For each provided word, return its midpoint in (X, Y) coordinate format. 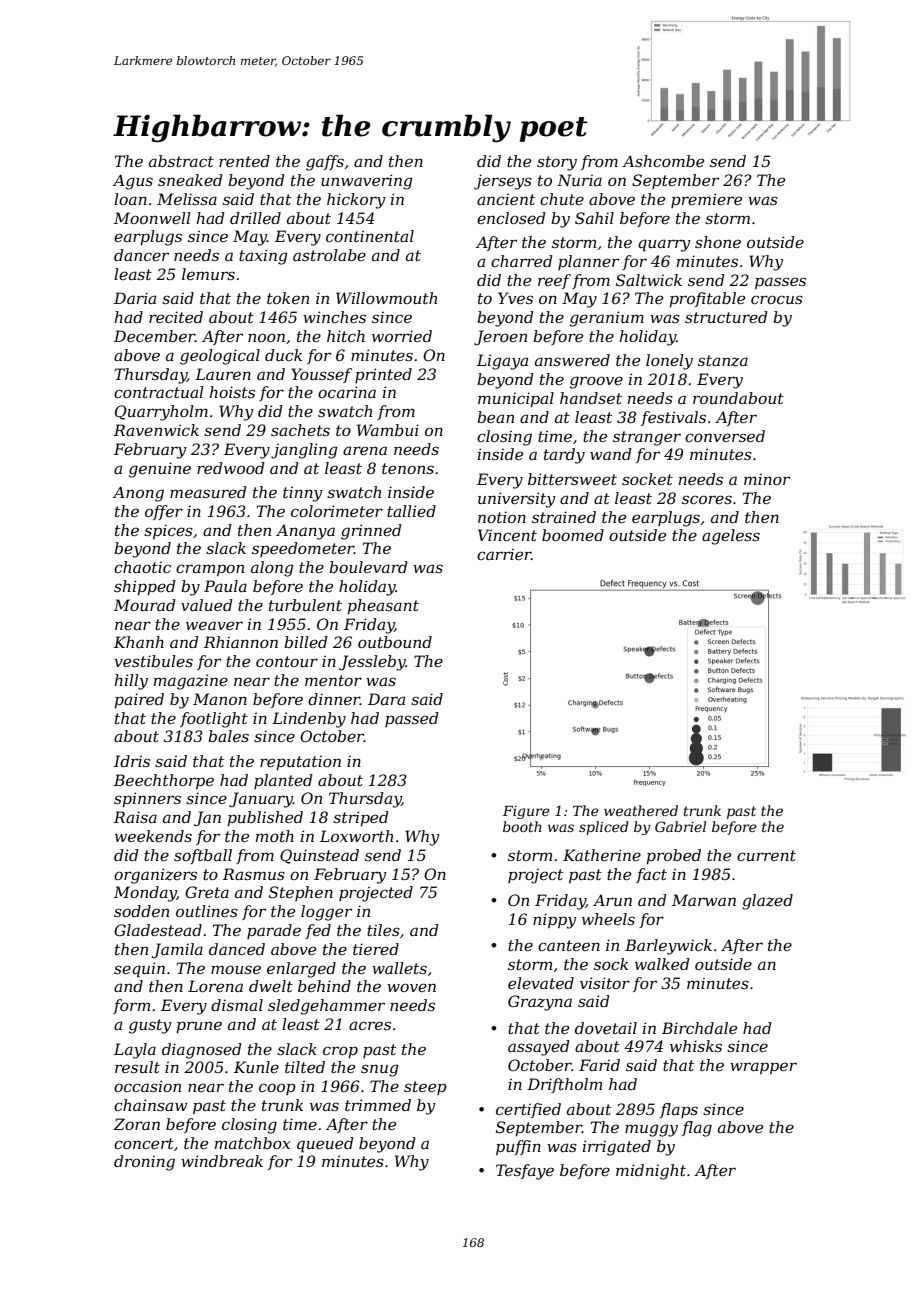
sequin (139, 970)
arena (365, 450)
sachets (300, 430)
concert (144, 1143)
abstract (181, 161)
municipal (516, 399)
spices (168, 531)
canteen (569, 945)
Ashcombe (663, 161)
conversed (725, 436)
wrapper (763, 1068)
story (557, 163)
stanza (723, 361)
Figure (526, 812)
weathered (641, 810)
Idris (132, 761)
